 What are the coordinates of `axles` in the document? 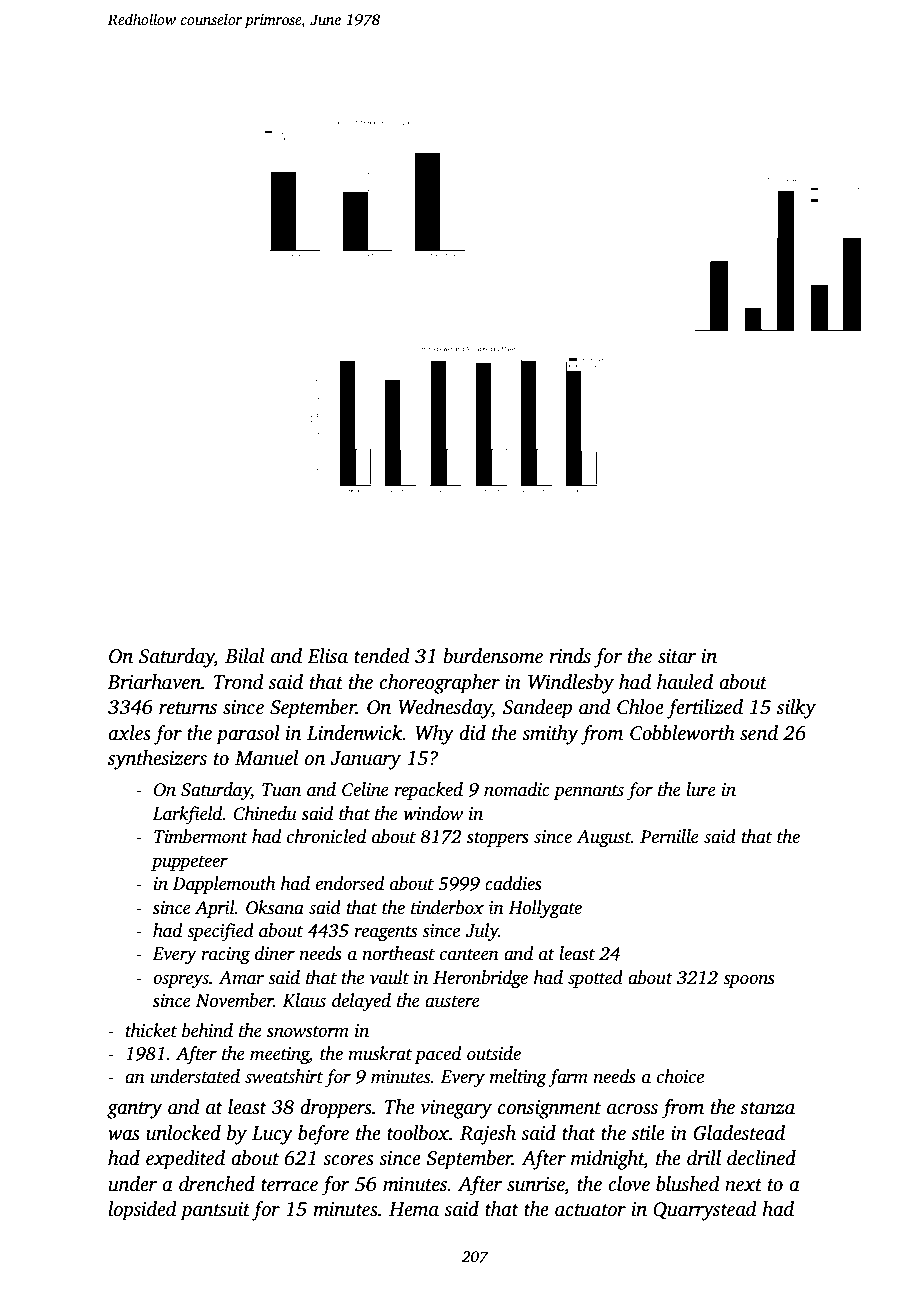 It's located at (129, 733).
